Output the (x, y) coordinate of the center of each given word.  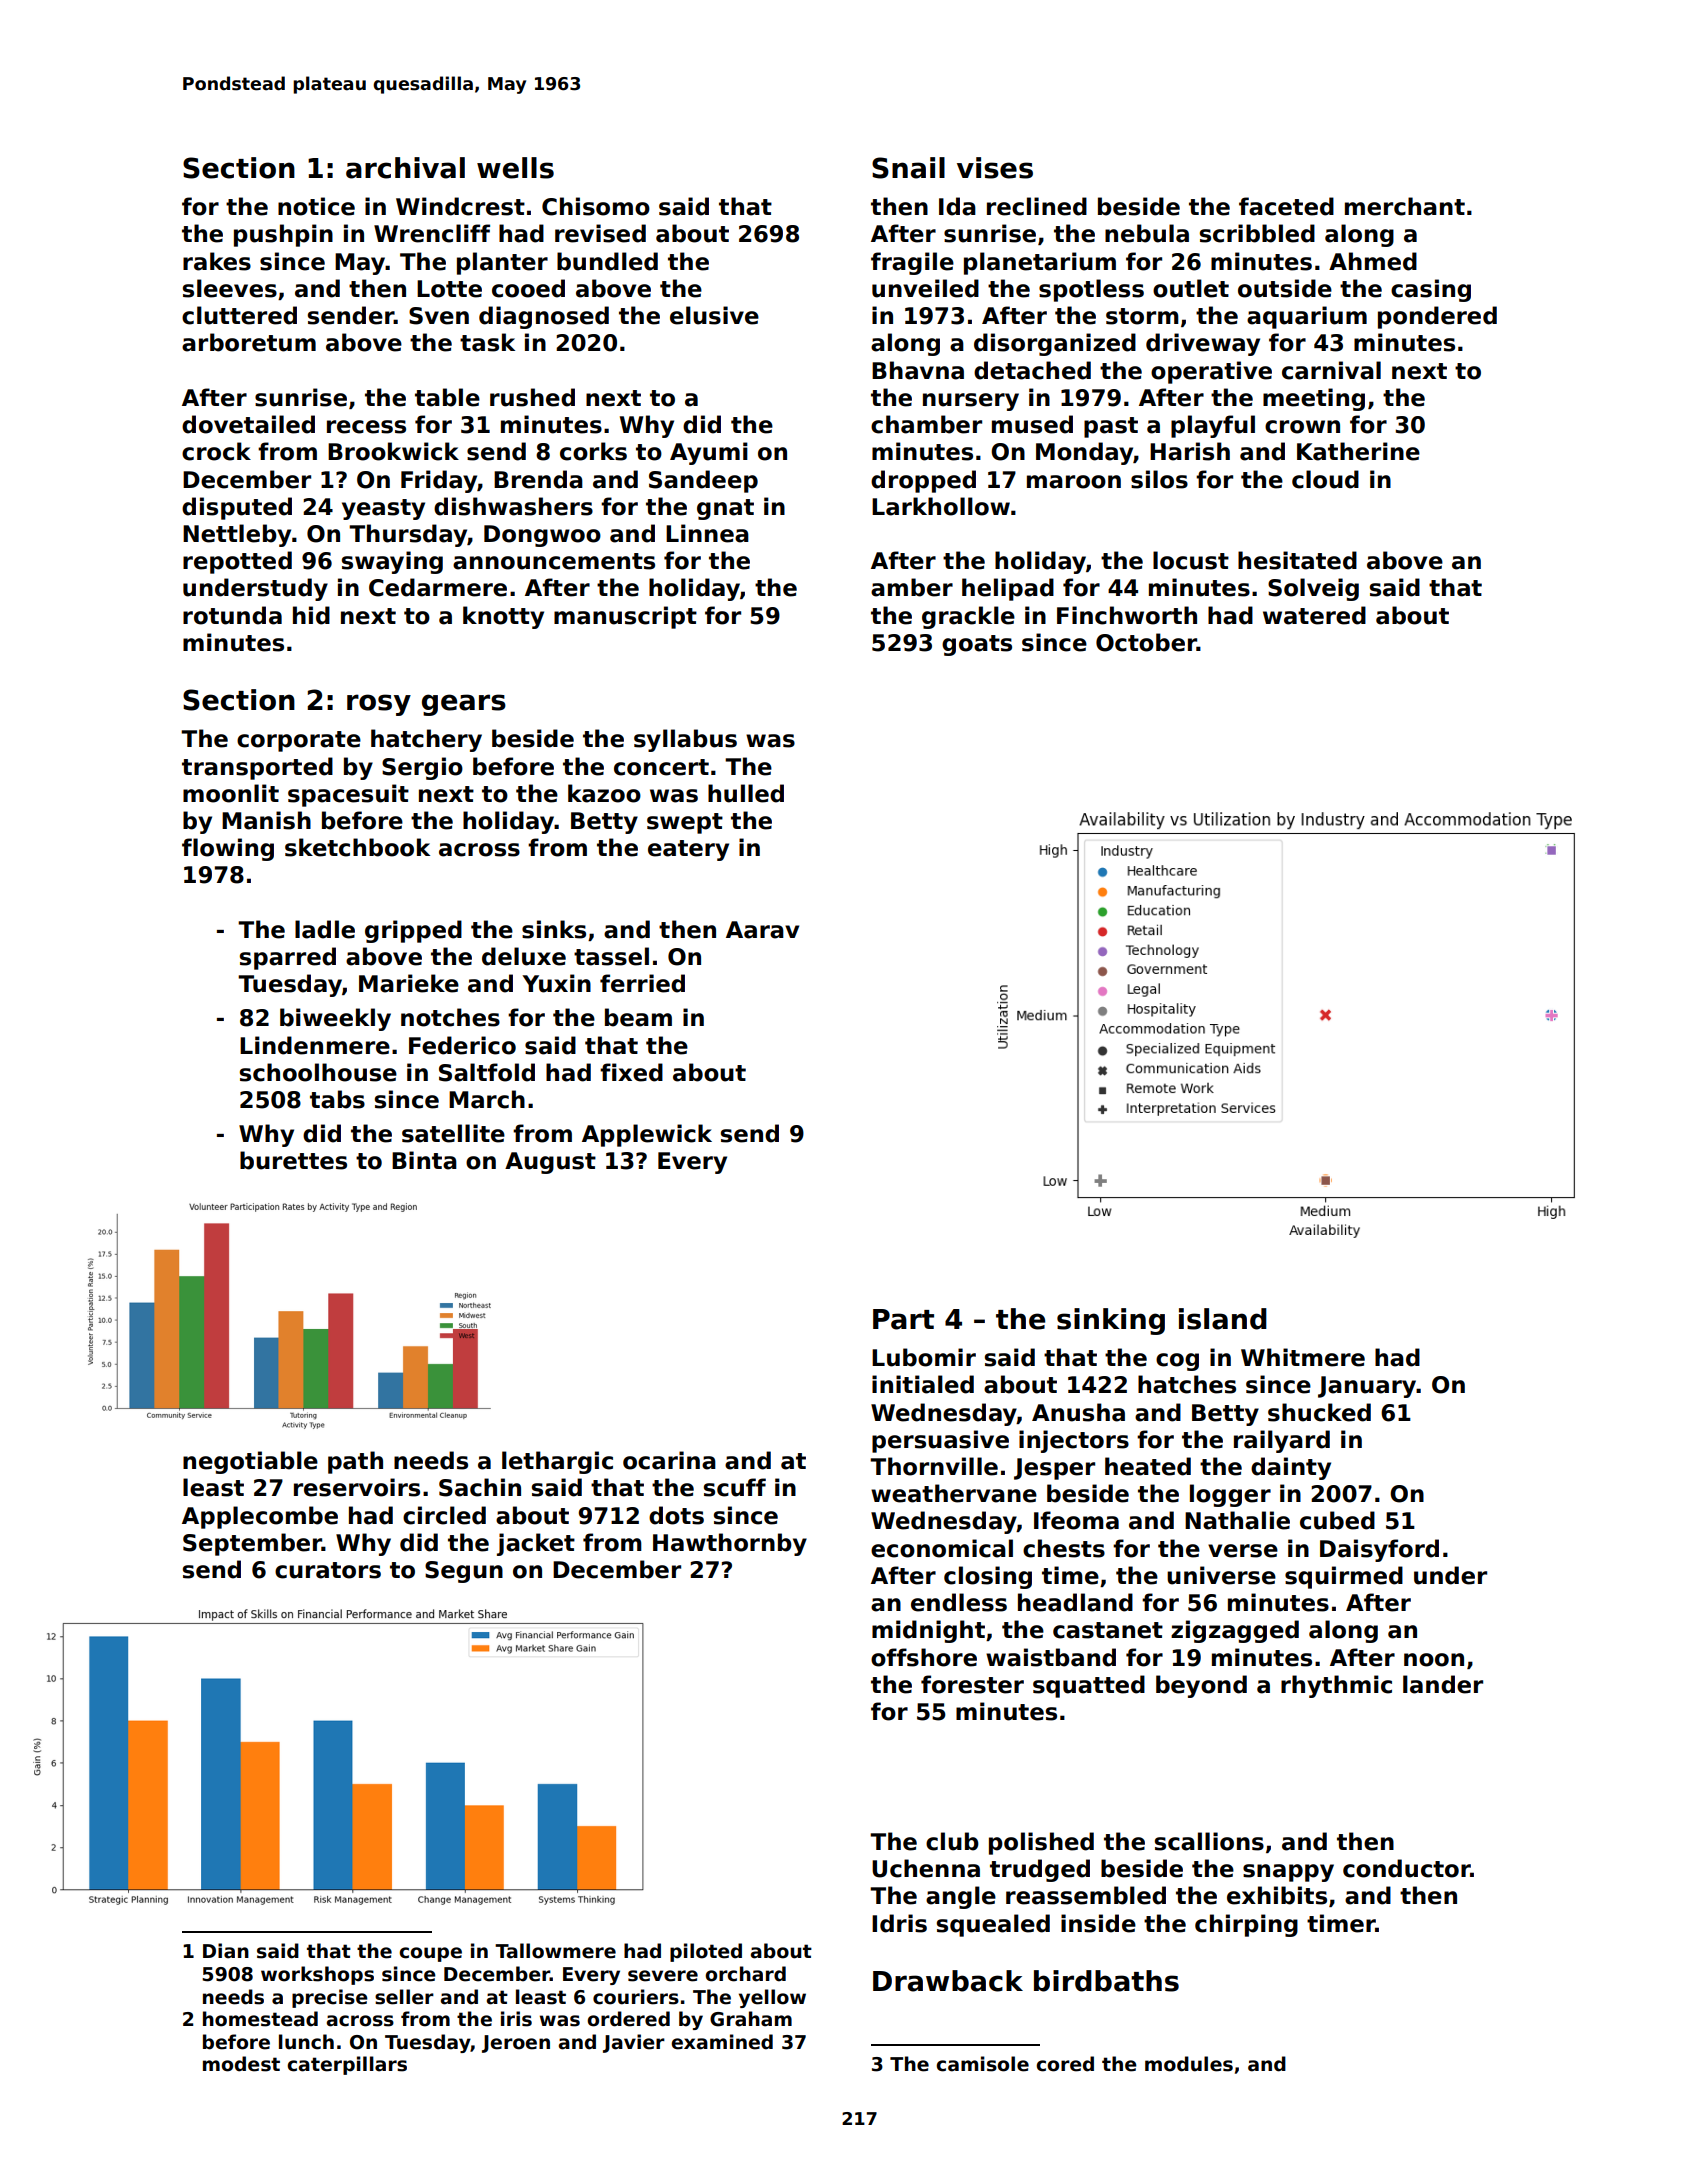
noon (1434, 1660)
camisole (982, 2064)
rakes (217, 261)
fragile (912, 263)
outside (1285, 288)
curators (328, 1570)
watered (1314, 615)
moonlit (231, 793)
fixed (631, 1072)
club (952, 1841)
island (1223, 1319)
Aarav (762, 930)
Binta (424, 1160)
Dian (226, 1951)
